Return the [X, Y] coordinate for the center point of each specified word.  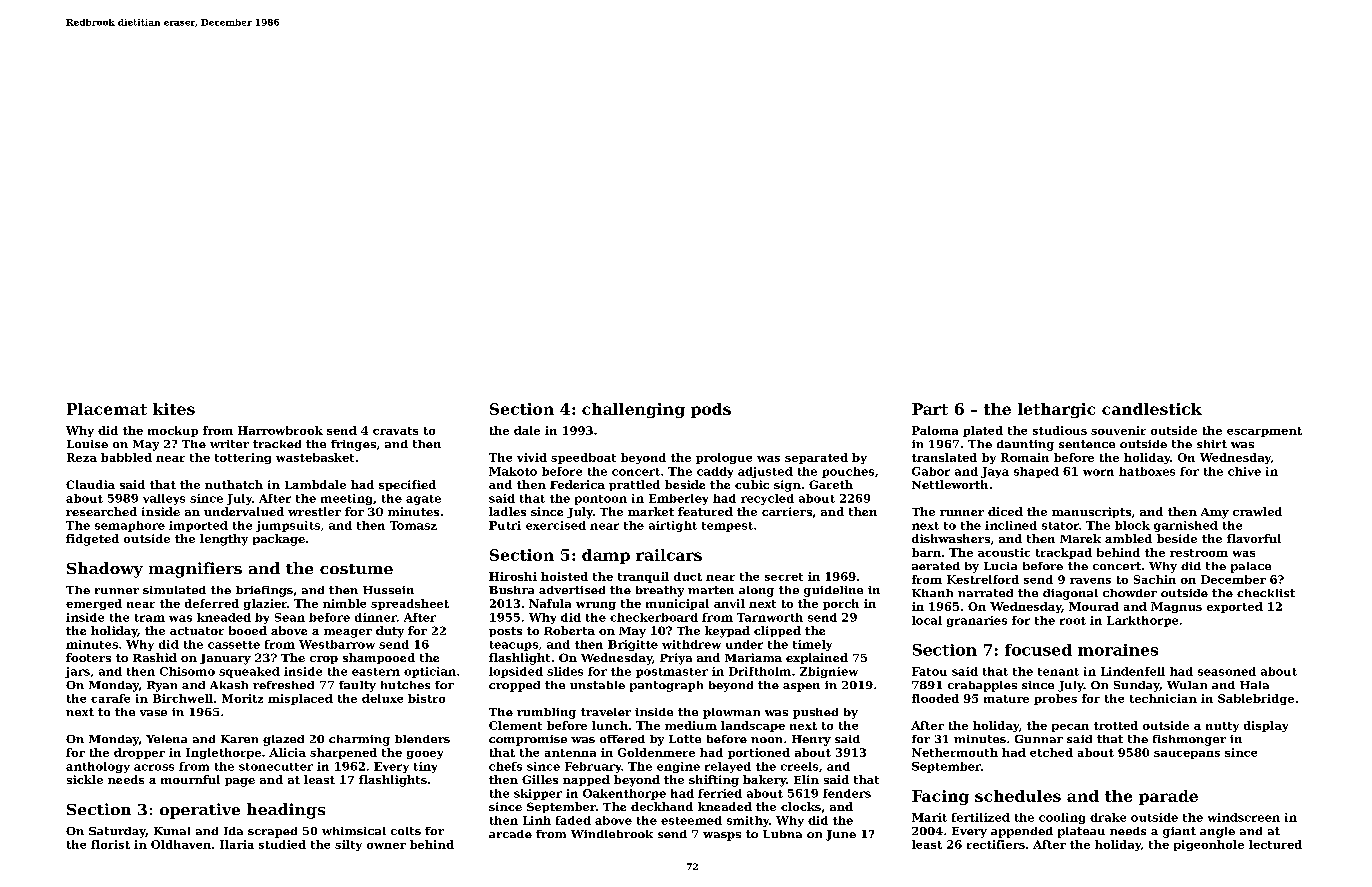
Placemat [107, 409]
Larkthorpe [1142, 621]
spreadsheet [410, 604]
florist [110, 844]
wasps [722, 836]
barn [926, 552]
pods [711, 410]
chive [1244, 471]
